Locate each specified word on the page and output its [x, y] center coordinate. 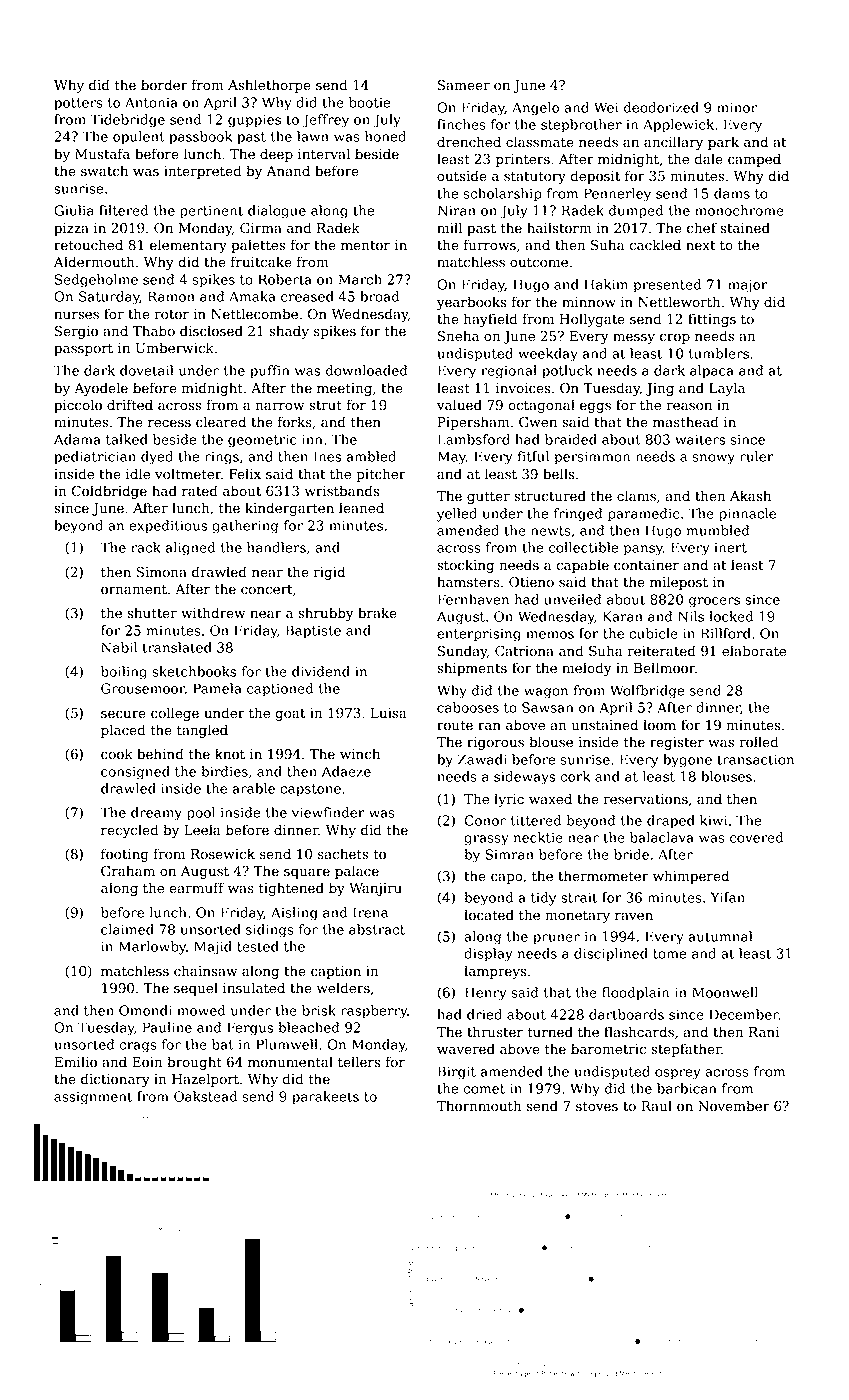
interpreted [202, 172]
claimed [127, 929]
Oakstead [205, 1096]
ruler [757, 456]
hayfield [490, 320]
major [748, 286]
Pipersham [473, 423]
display [488, 955]
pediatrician [95, 458]
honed [385, 136]
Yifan [728, 897]
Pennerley [617, 195]
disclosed [211, 331]
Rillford [726, 633]
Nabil [119, 647]
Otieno [531, 582]
